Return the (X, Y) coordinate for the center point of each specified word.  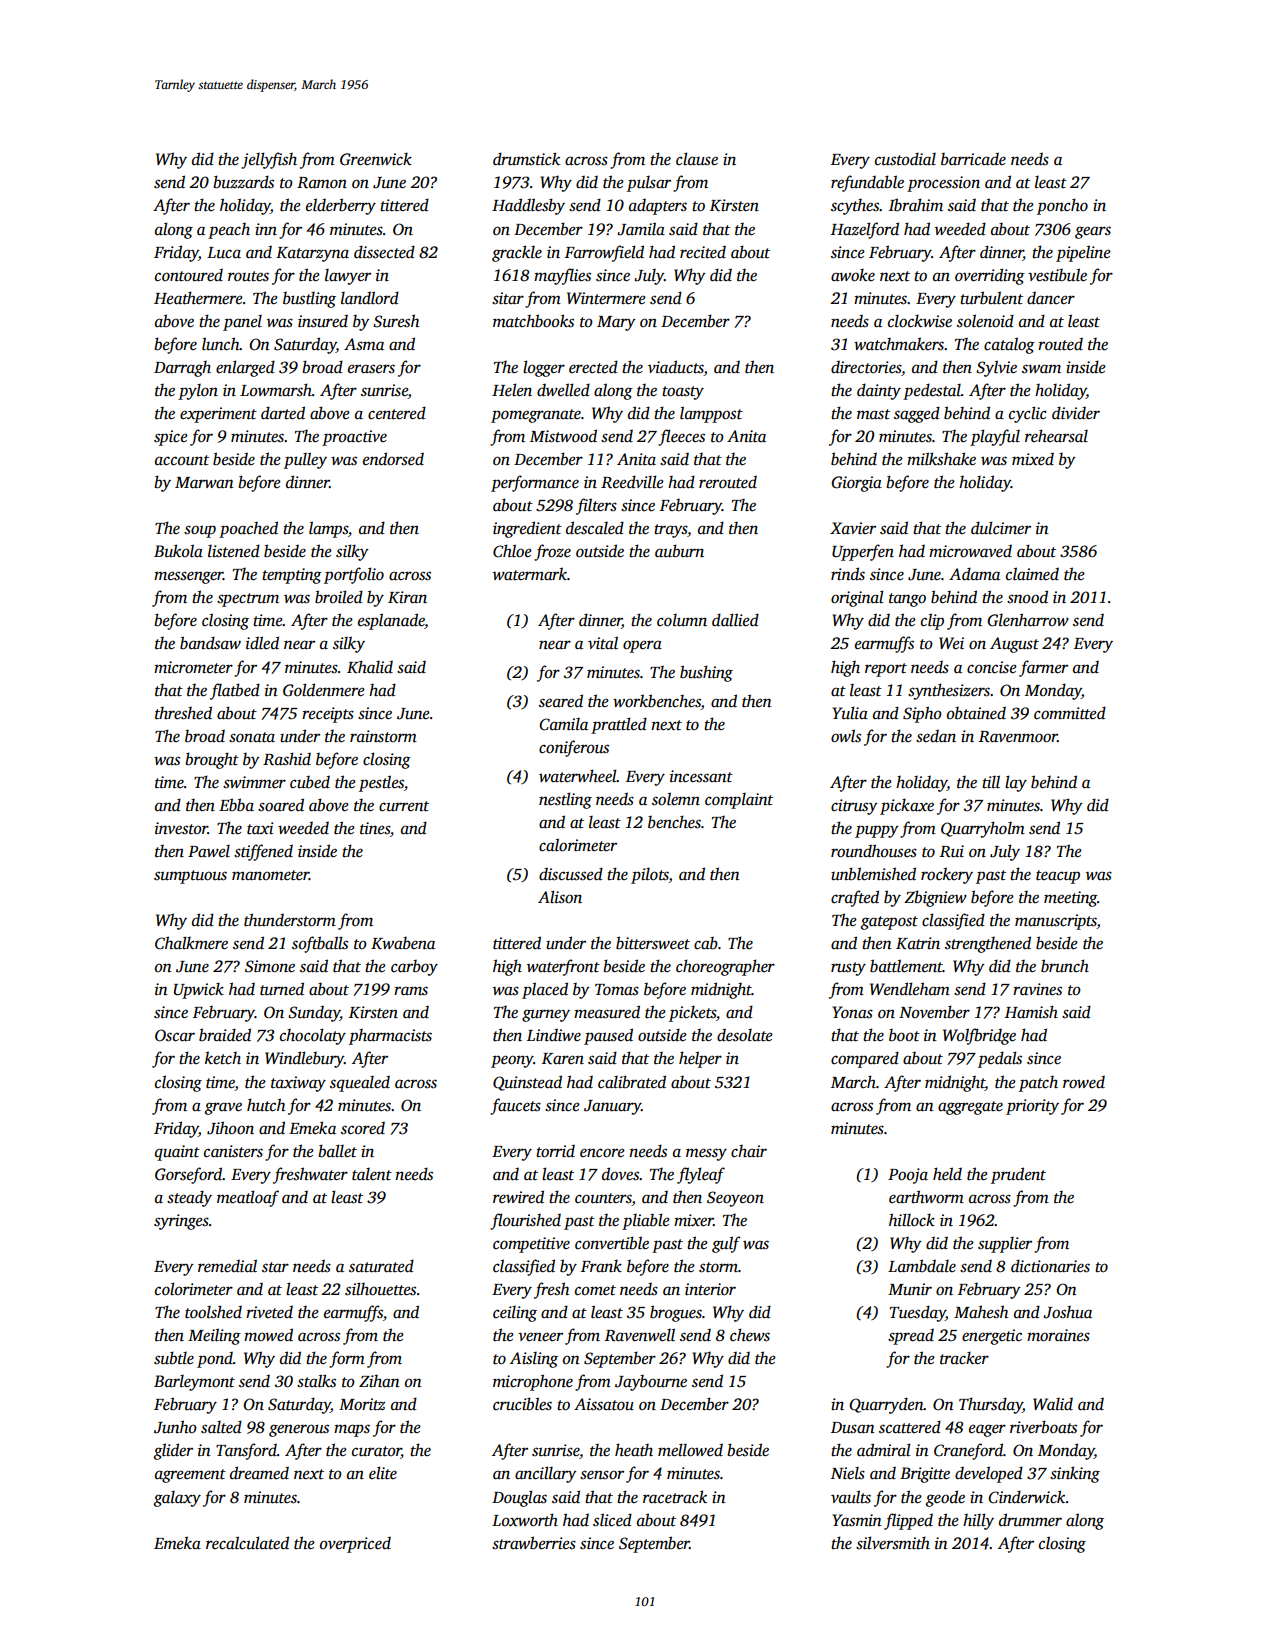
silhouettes (380, 1289)
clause (697, 159)
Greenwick (376, 159)
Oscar (175, 1035)
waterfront (563, 967)
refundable (867, 183)
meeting (1070, 899)
